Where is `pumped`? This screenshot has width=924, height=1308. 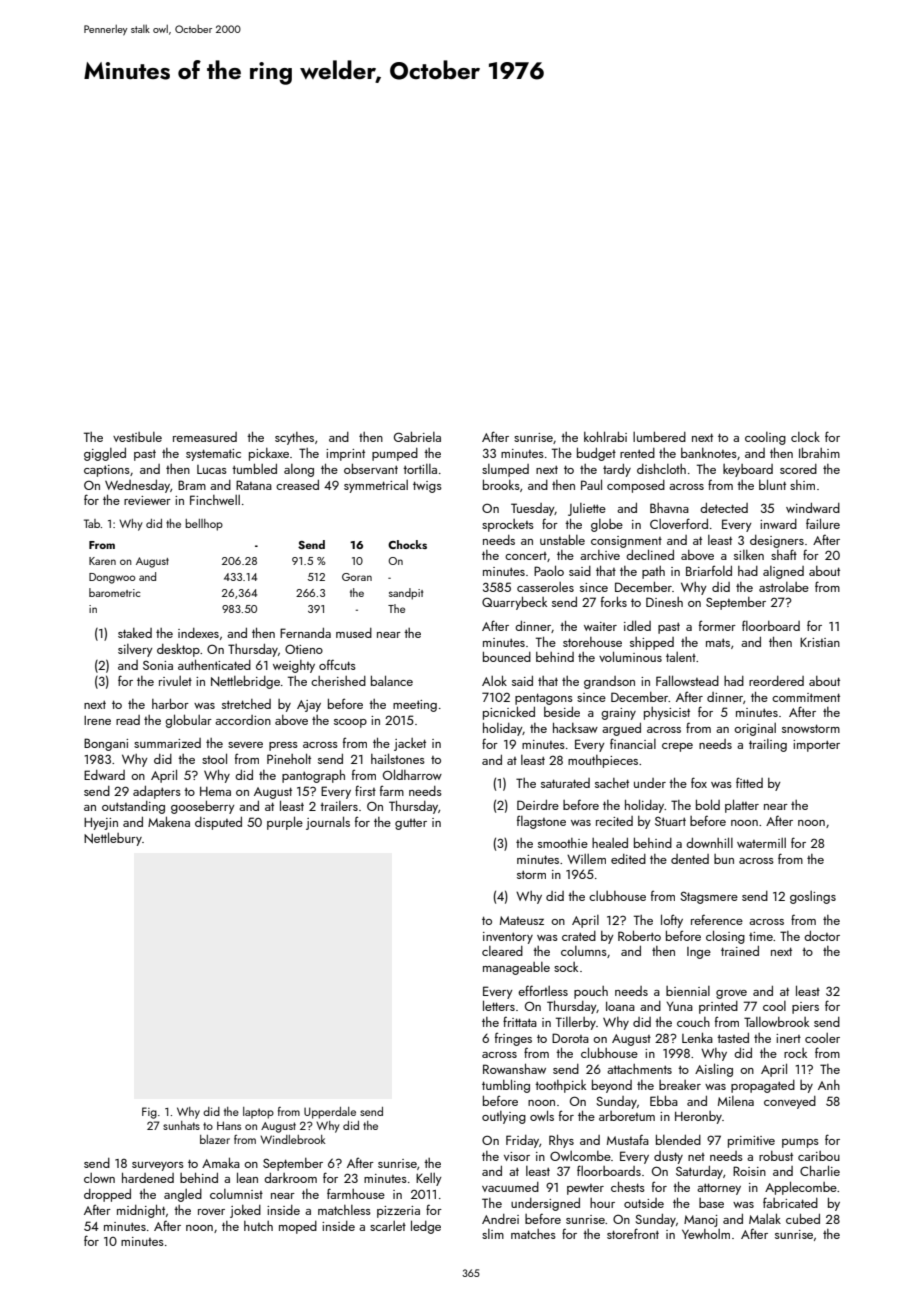
pumped is located at coordinates (395, 454).
